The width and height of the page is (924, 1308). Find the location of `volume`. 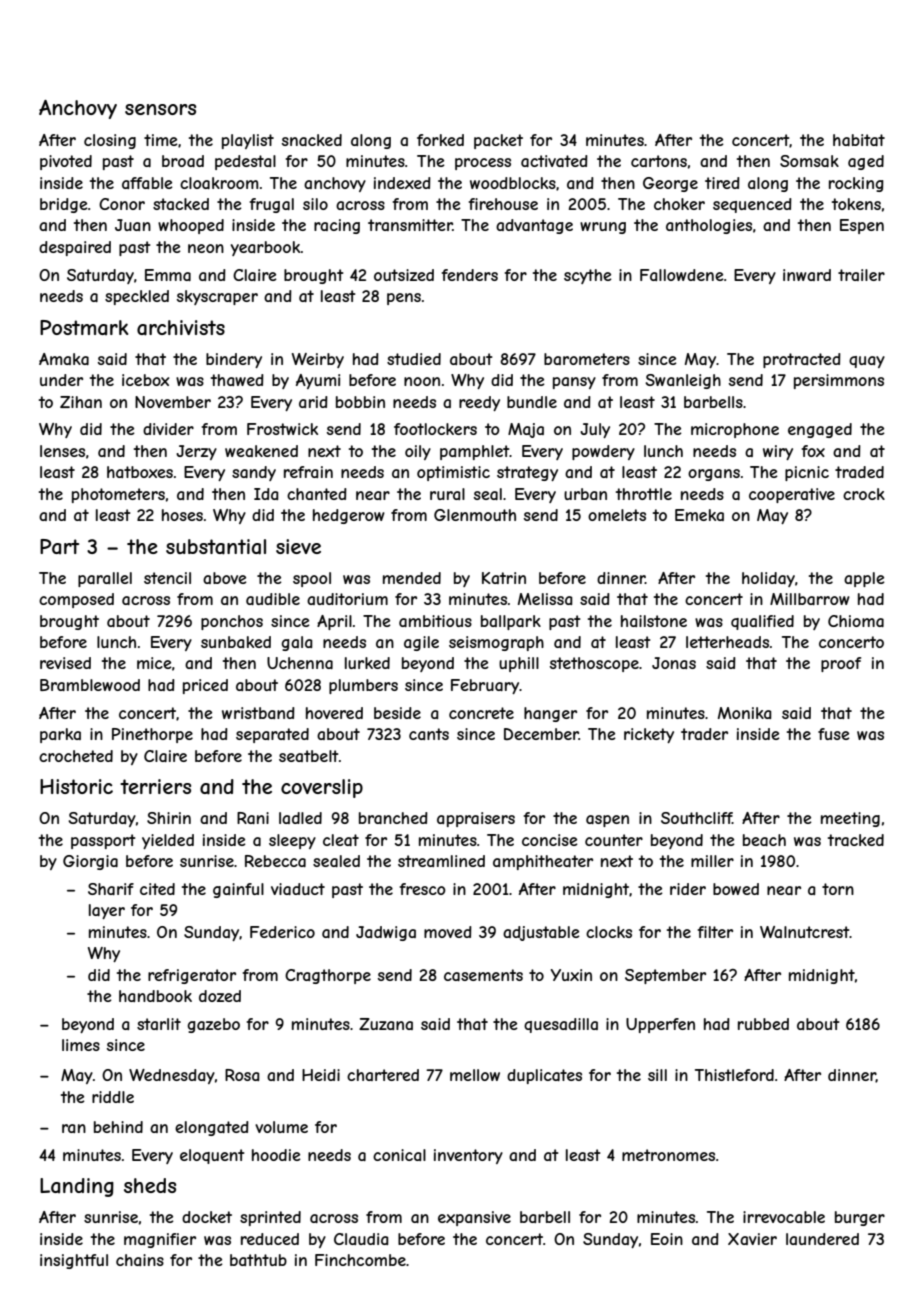

volume is located at coordinates (281, 1127).
